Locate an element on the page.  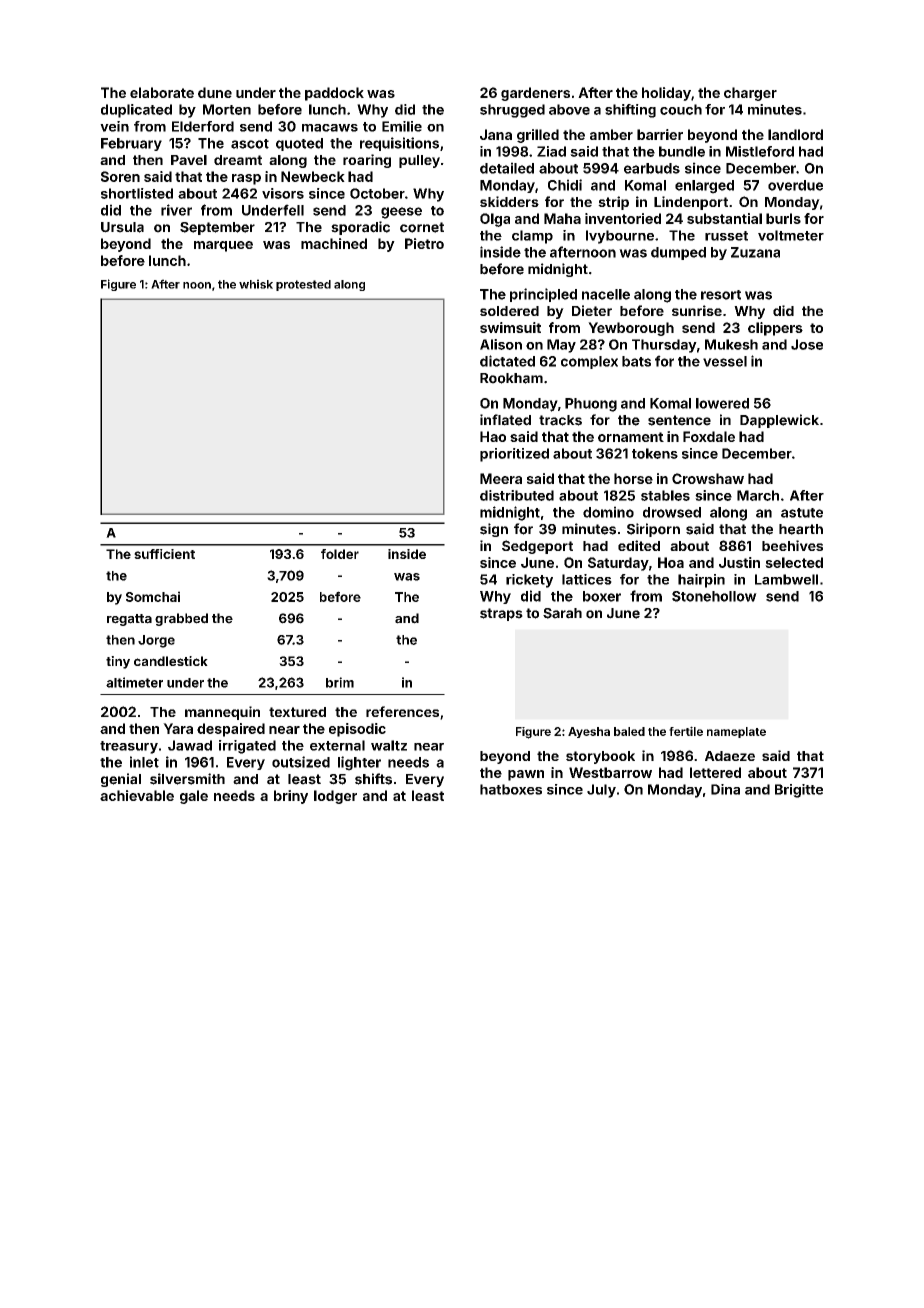
dune is located at coordinates (215, 92).
